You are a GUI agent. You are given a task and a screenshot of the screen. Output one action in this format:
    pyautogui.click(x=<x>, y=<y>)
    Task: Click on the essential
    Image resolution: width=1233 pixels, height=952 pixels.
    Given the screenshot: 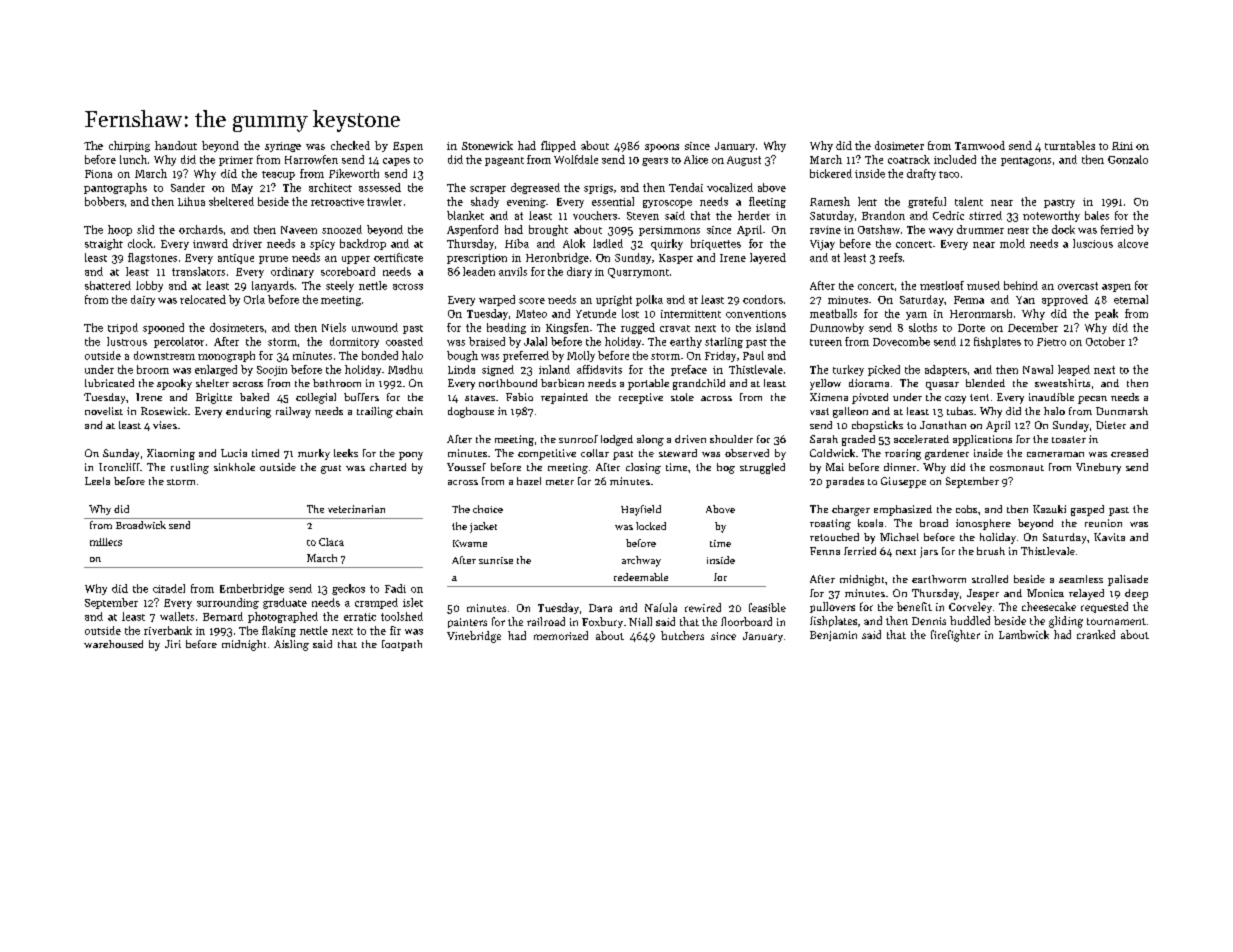 What is the action you would take?
    pyautogui.click(x=613, y=201)
